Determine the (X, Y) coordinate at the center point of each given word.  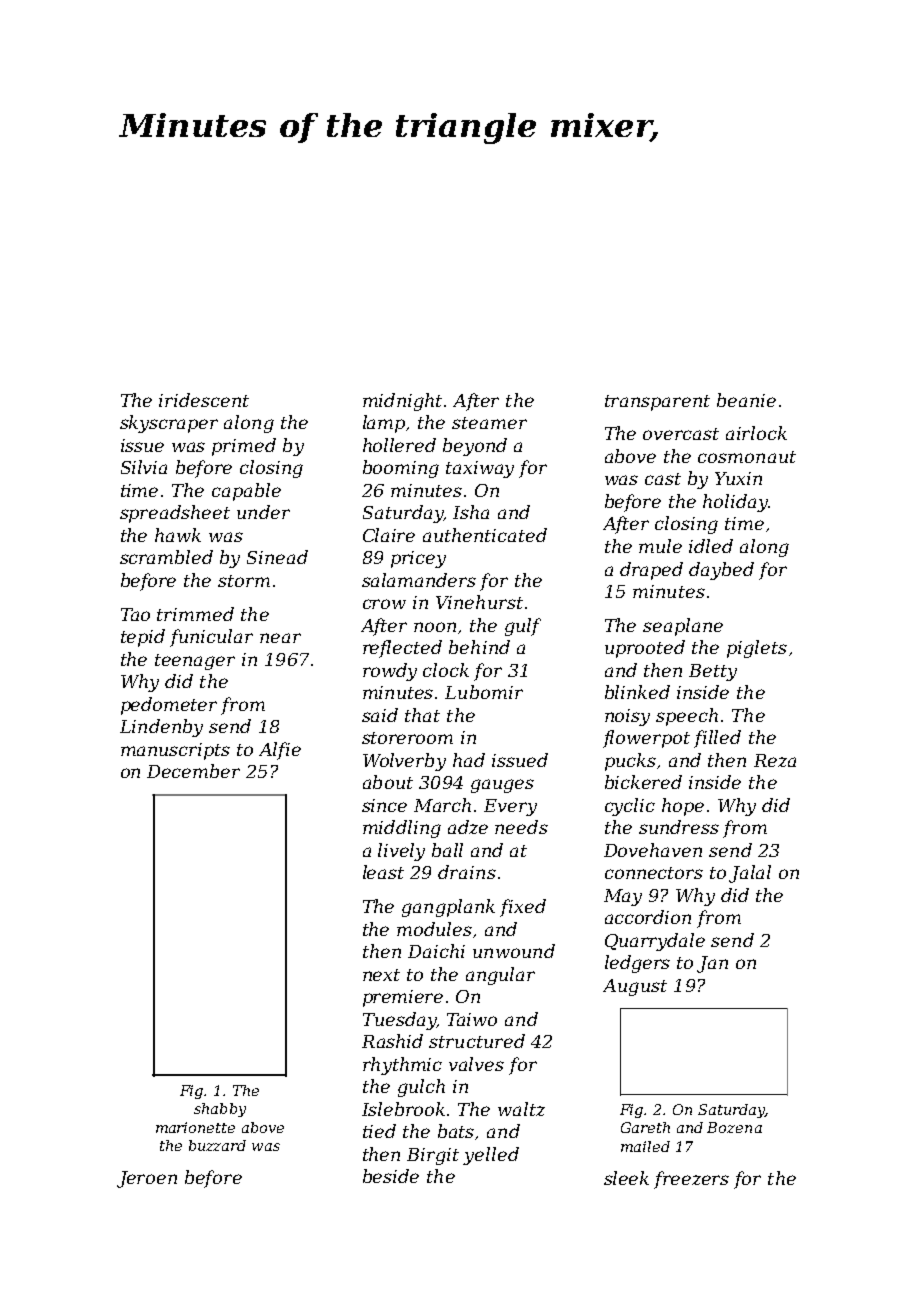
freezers (691, 1180)
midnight (402, 402)
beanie (746, 400)
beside (391, 1176)
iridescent (204, 400)
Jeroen (147, 1179)
